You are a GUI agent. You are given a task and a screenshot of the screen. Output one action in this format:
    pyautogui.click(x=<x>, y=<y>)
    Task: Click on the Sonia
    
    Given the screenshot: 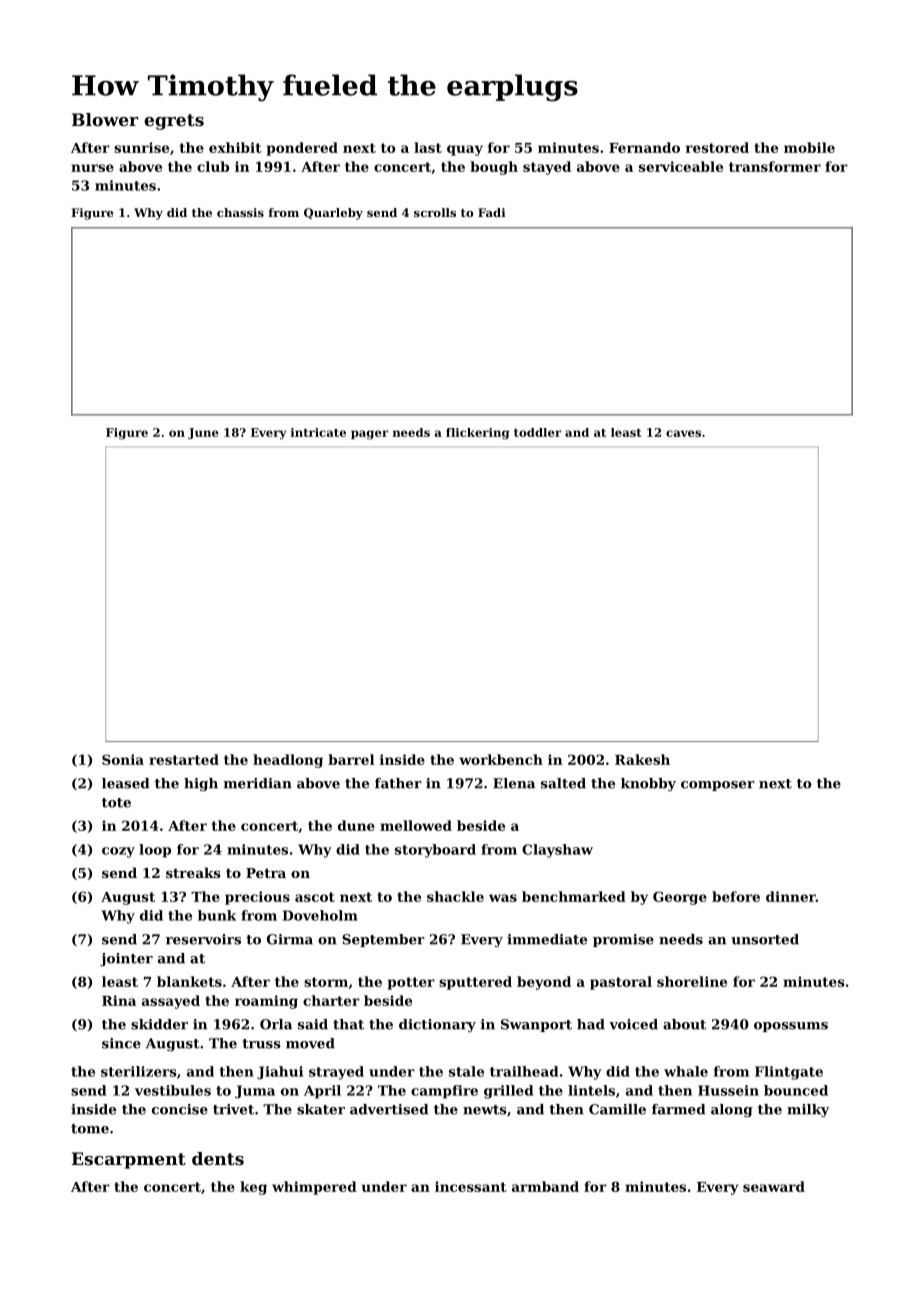 What is the action you would take?
    pyautogui.click(x=123, y=759)
